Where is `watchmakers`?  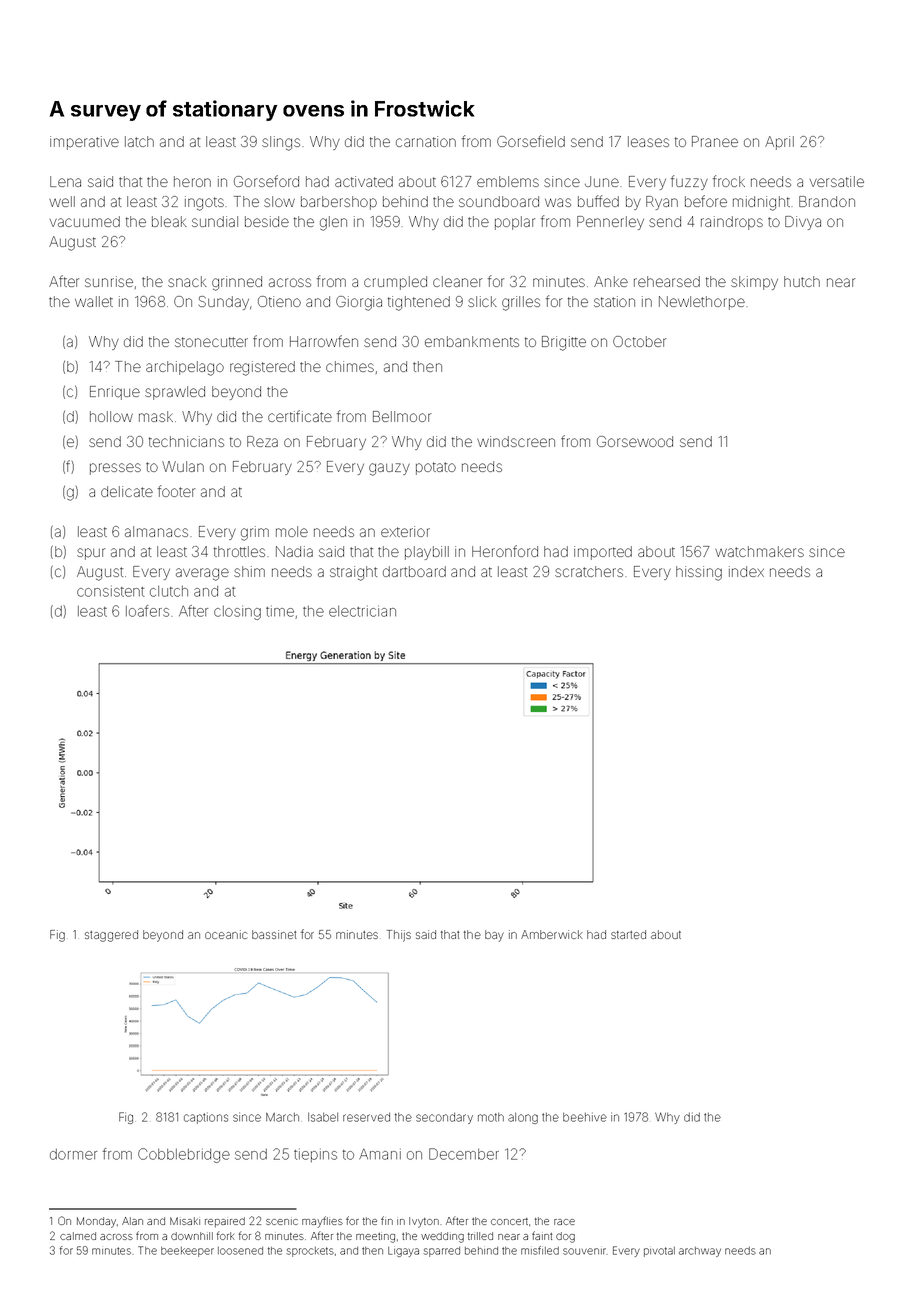
watchmakers is located at coordinates (759, 551).
